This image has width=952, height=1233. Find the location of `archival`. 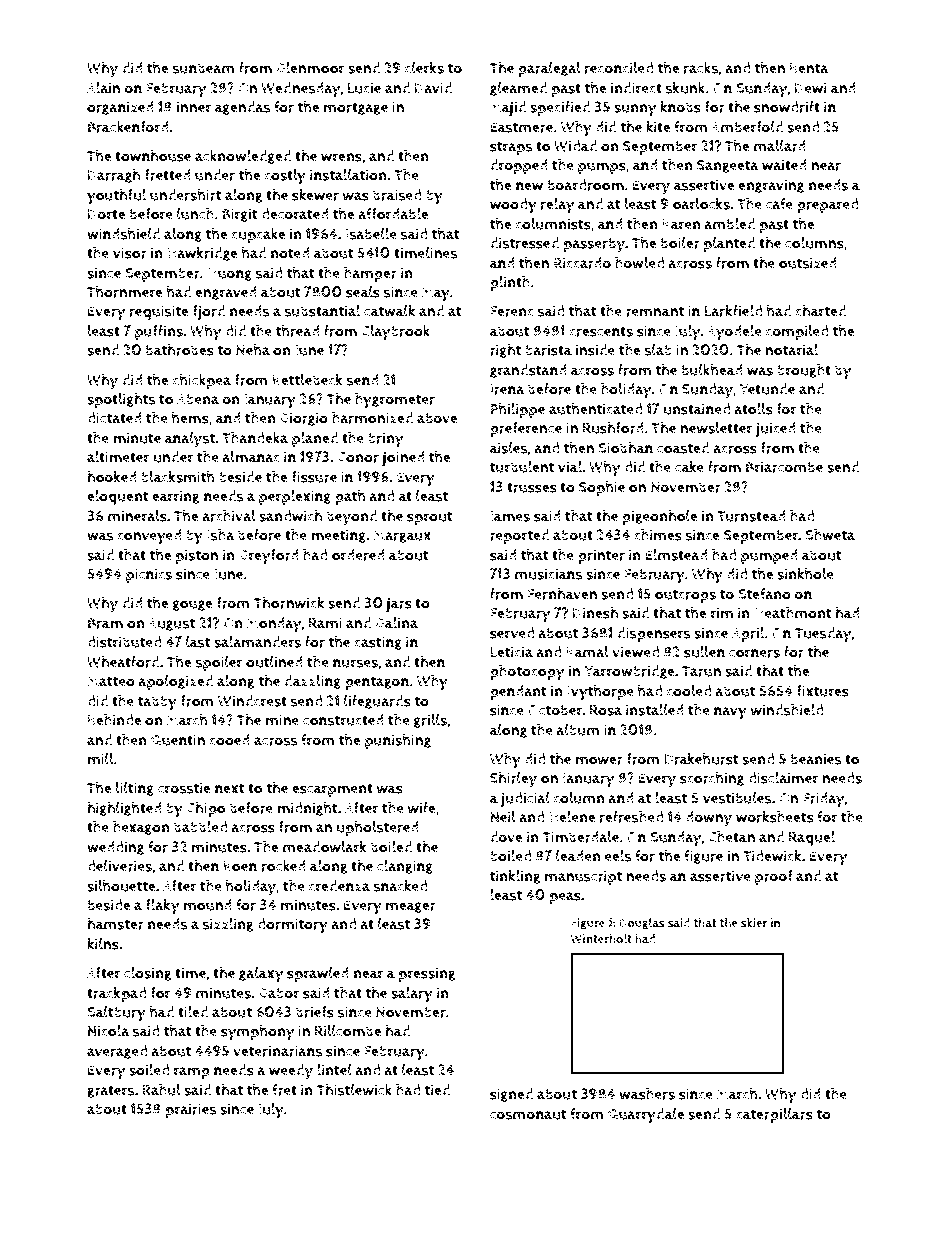

archival is located at coordinates (229, 516).
